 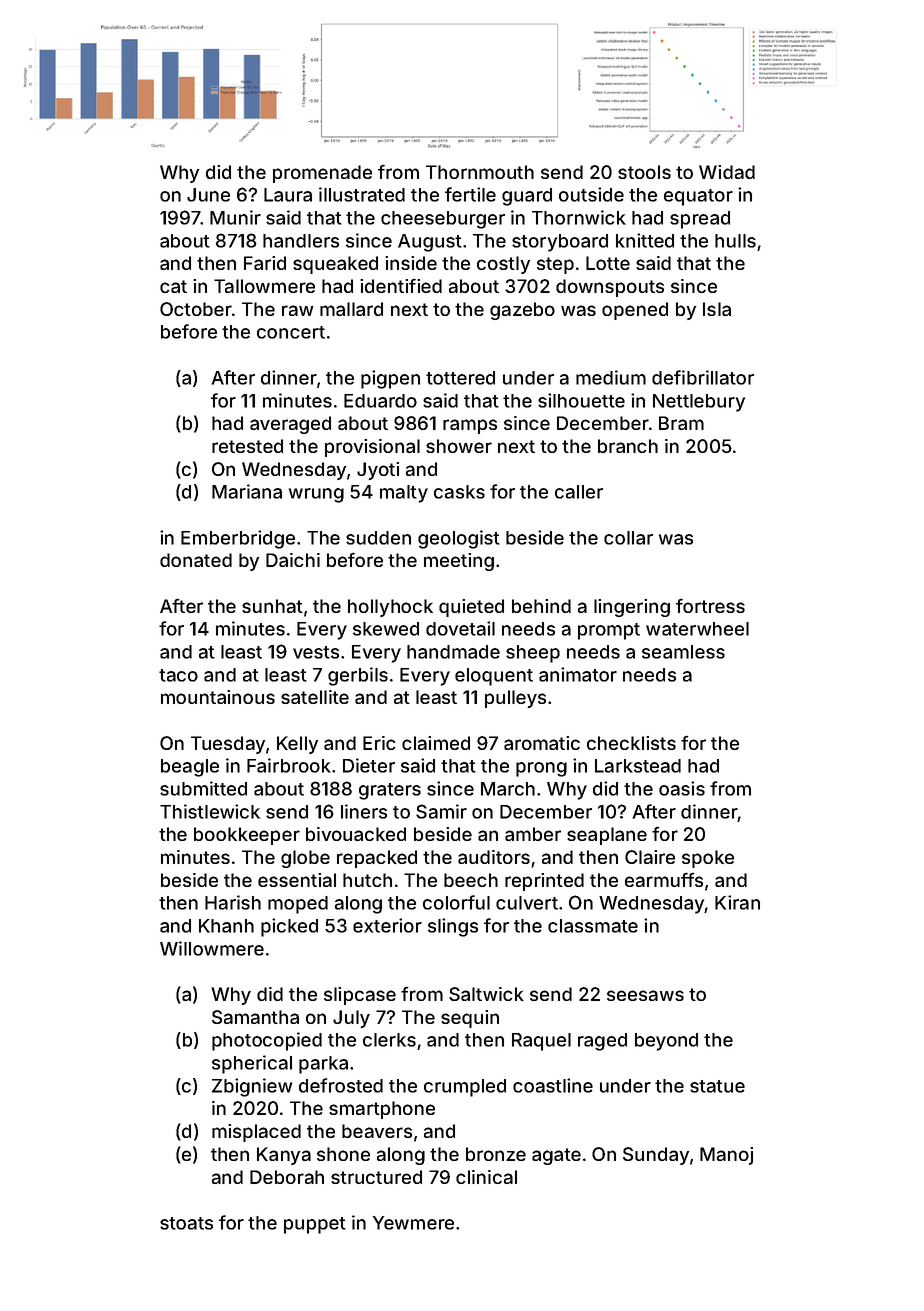 What do you see at coordinates (556, 1156) in the document?
I see `agate` at bounding box center [556, 1156].
